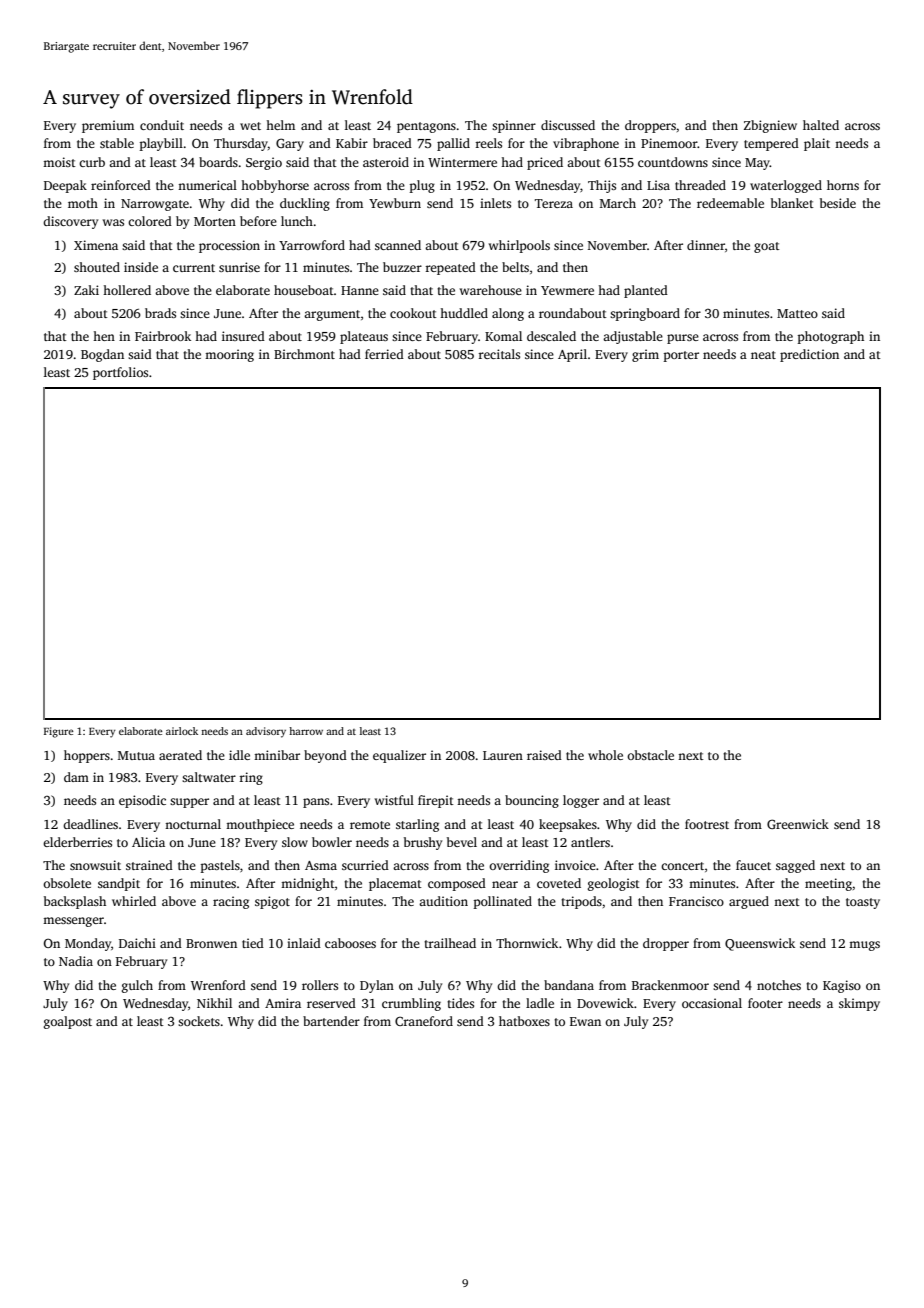  I want to click on equalizer, so click(399, 756).
